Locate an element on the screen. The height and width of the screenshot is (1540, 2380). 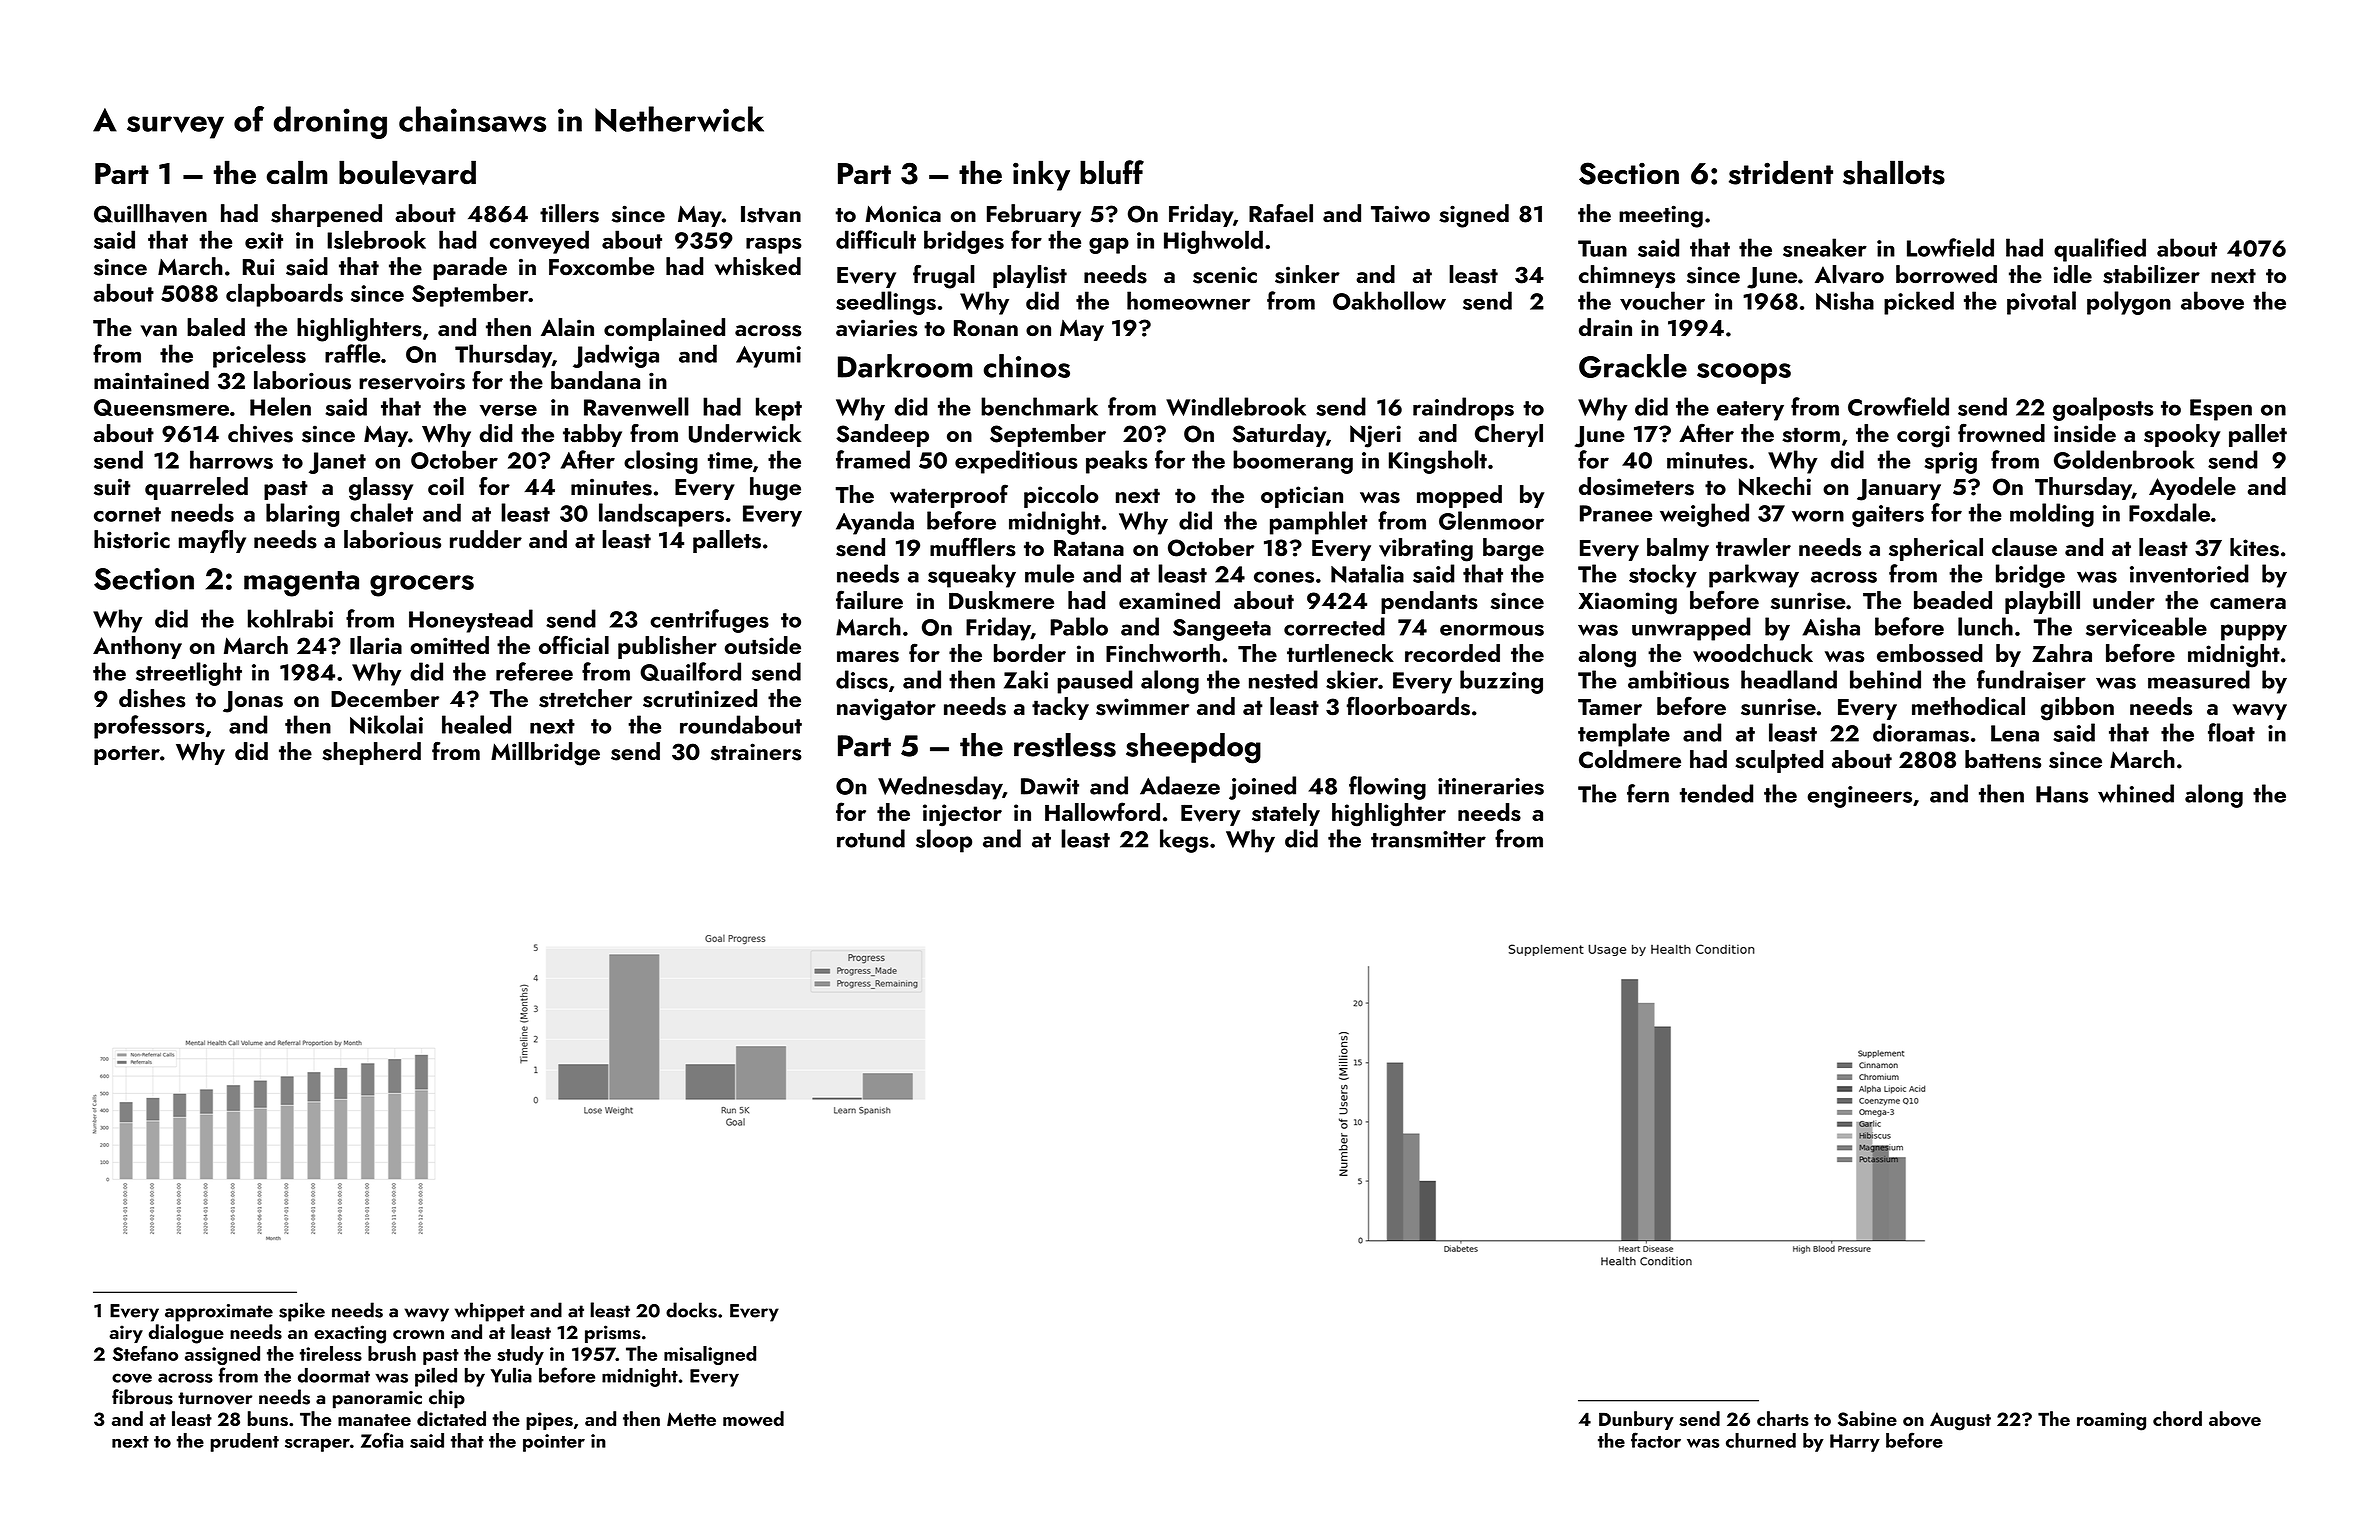
buns is located at coordinates (268, 1418).
